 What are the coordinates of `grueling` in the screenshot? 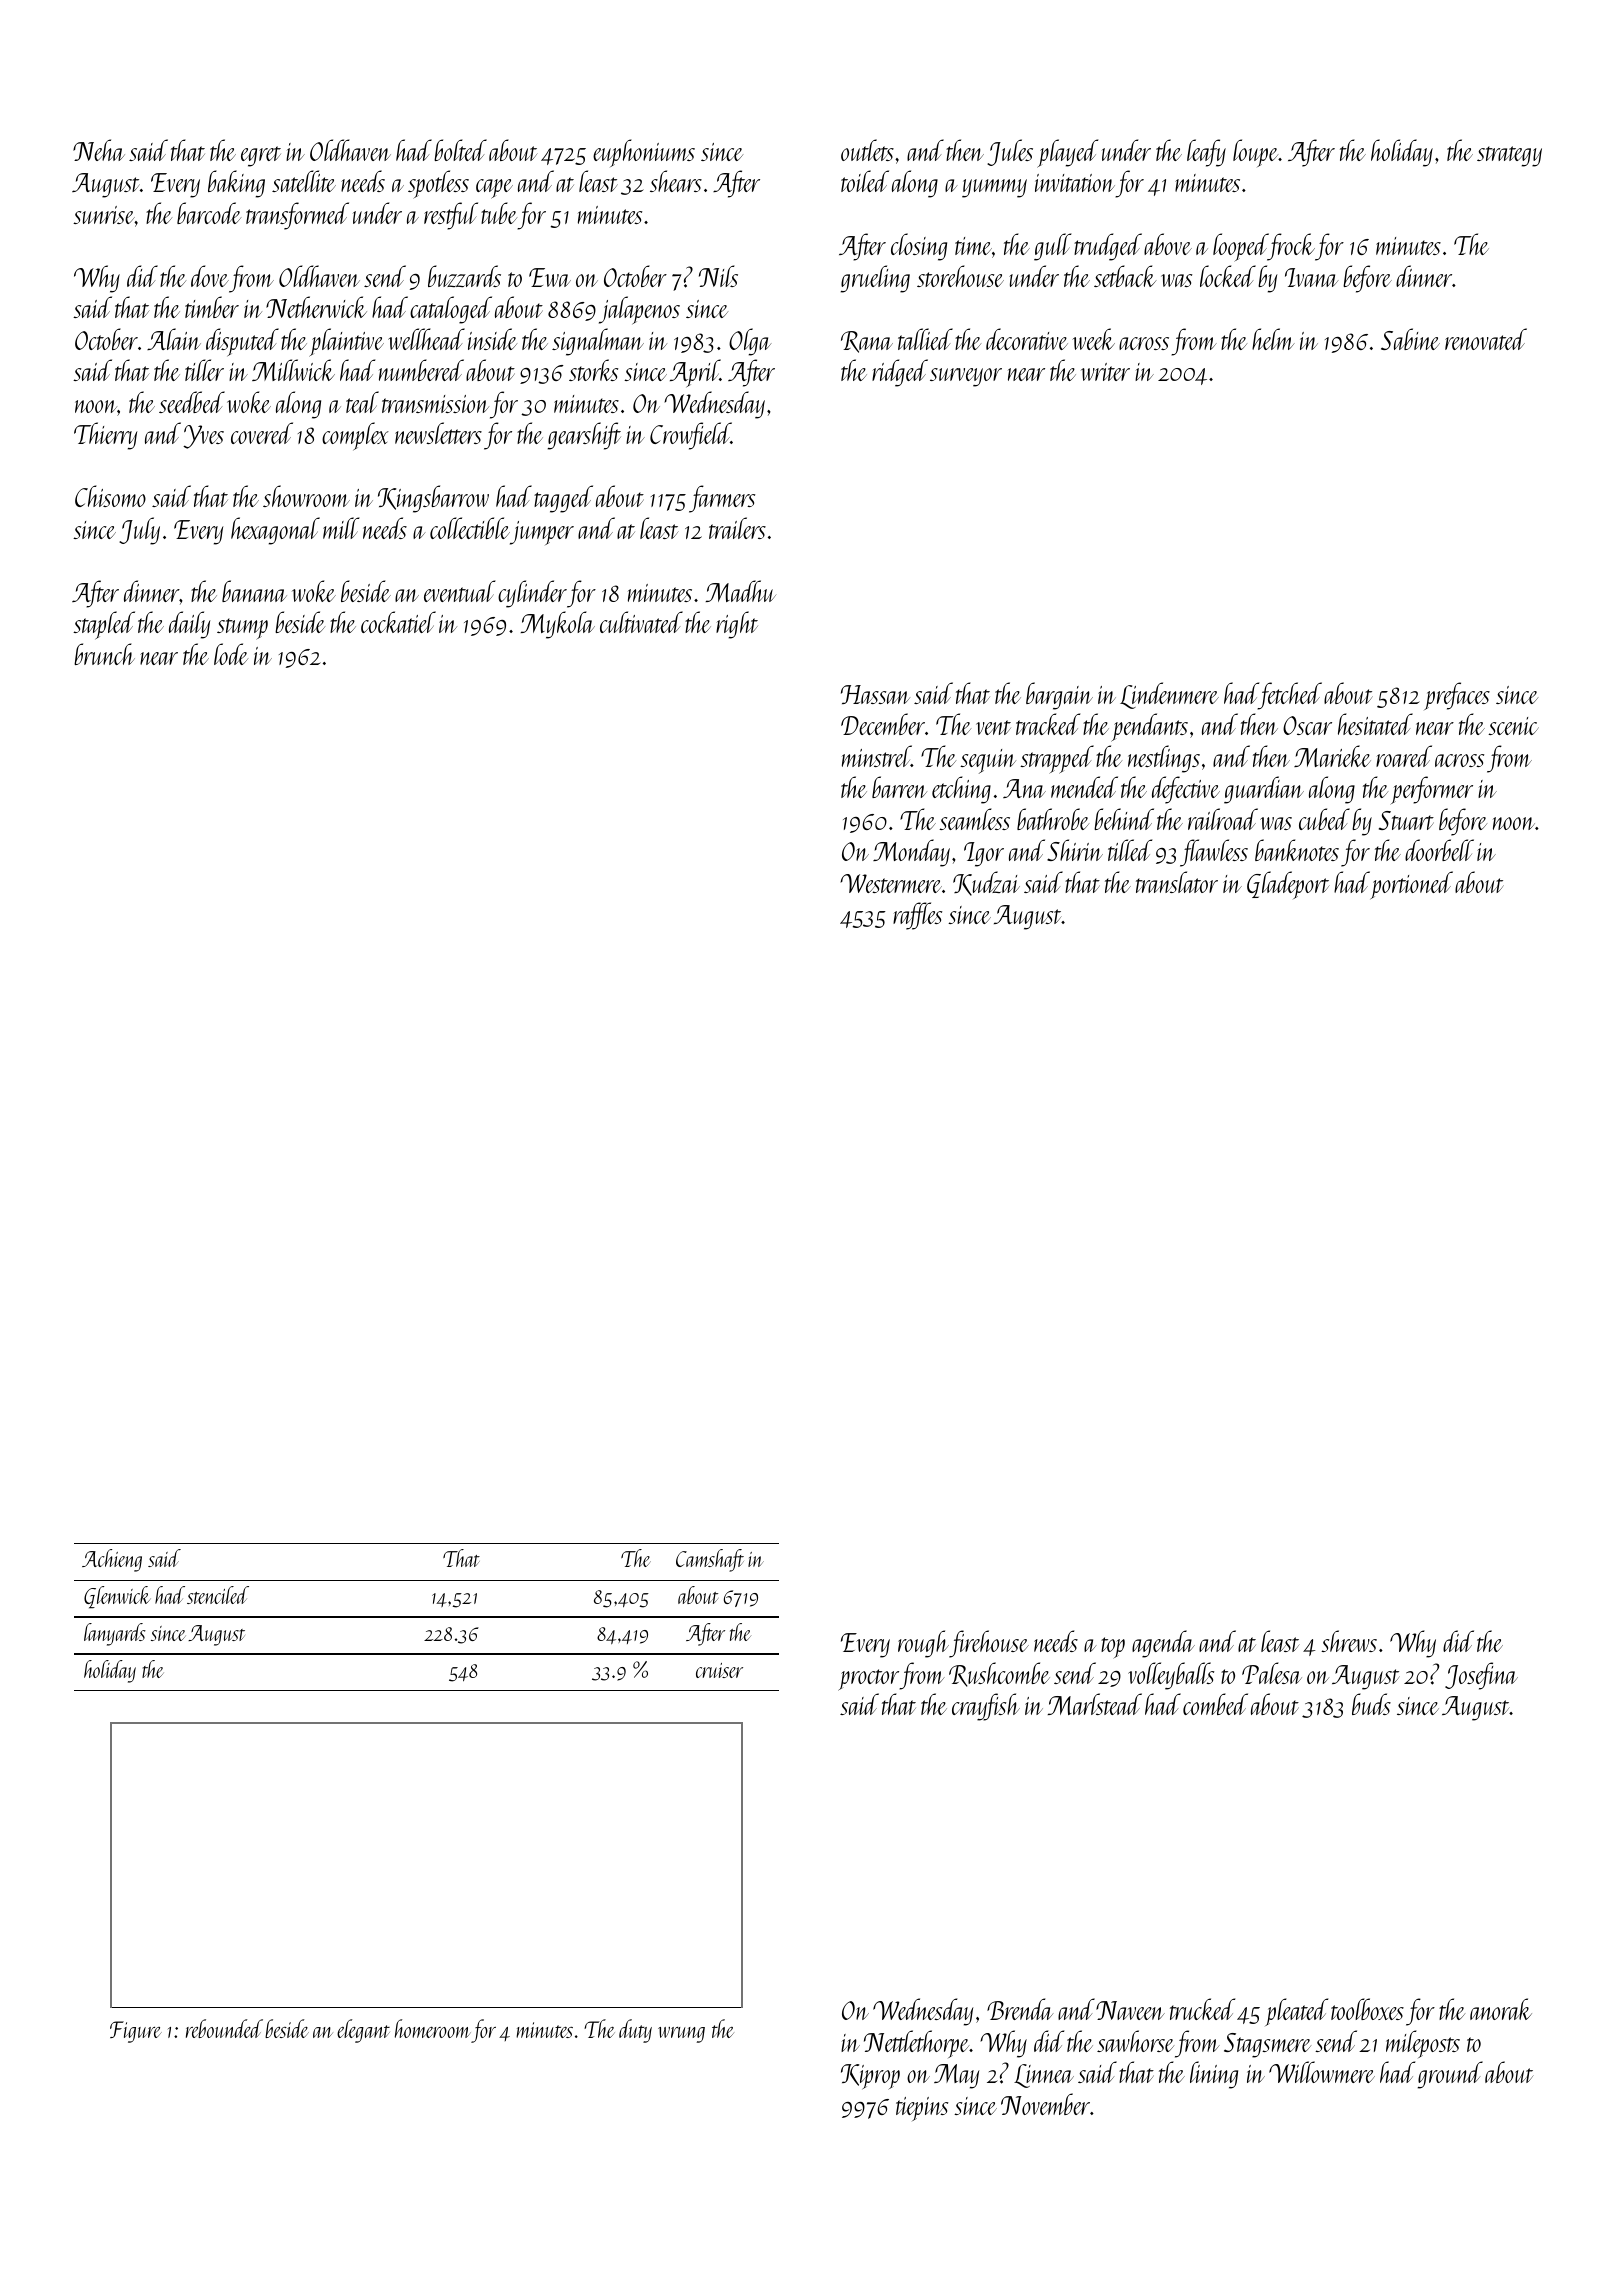 It's located at (875, 279).
